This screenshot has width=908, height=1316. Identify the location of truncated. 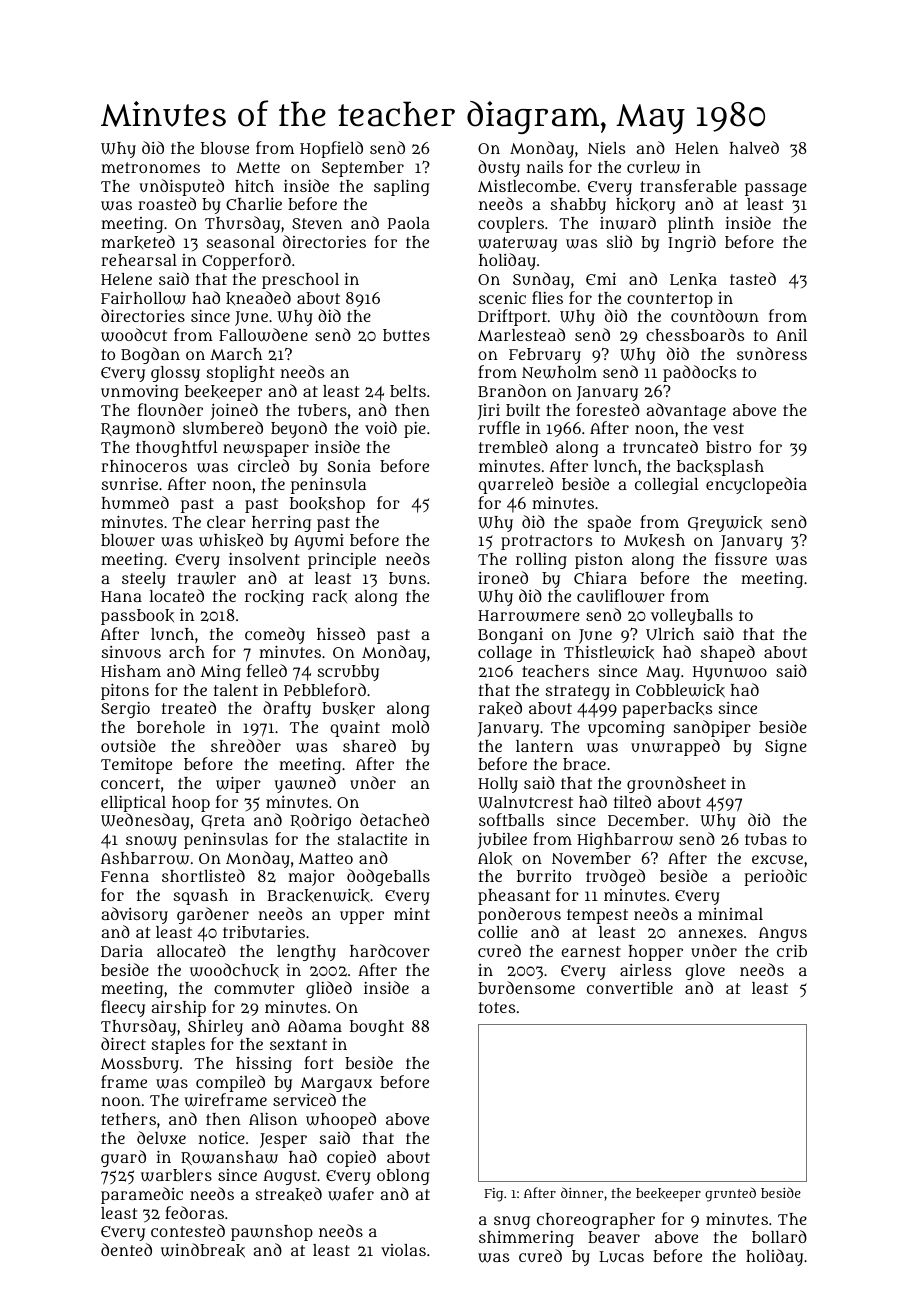
(660, 446).
